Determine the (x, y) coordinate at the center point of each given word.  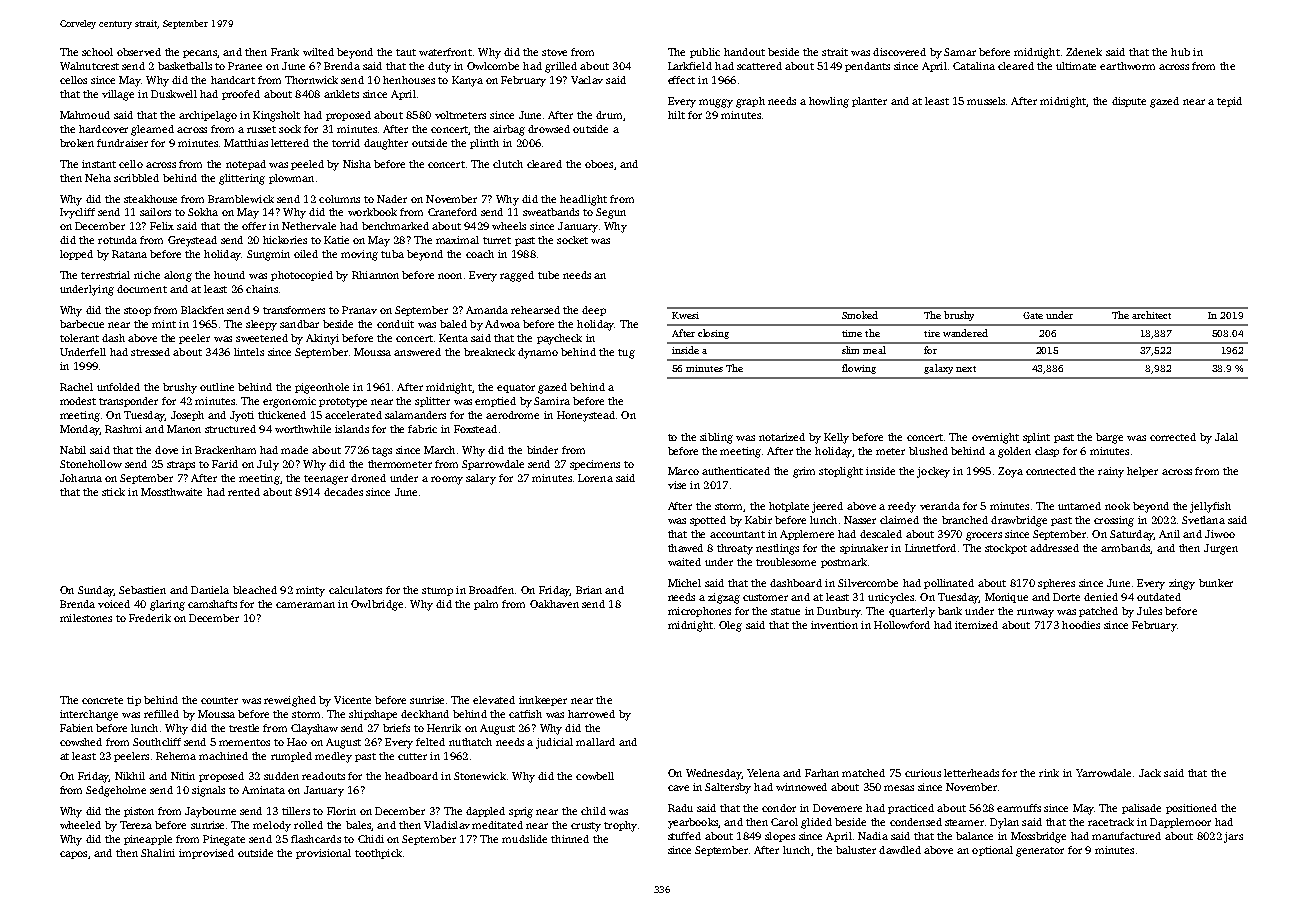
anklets (341, 94)
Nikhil (130, 776)
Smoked (860, 315)
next (966, 369)
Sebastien (142, 590)
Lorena (595, 478)
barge (1109, 438)
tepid (1229, 102)
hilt (676, 115)
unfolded (118, 387)
